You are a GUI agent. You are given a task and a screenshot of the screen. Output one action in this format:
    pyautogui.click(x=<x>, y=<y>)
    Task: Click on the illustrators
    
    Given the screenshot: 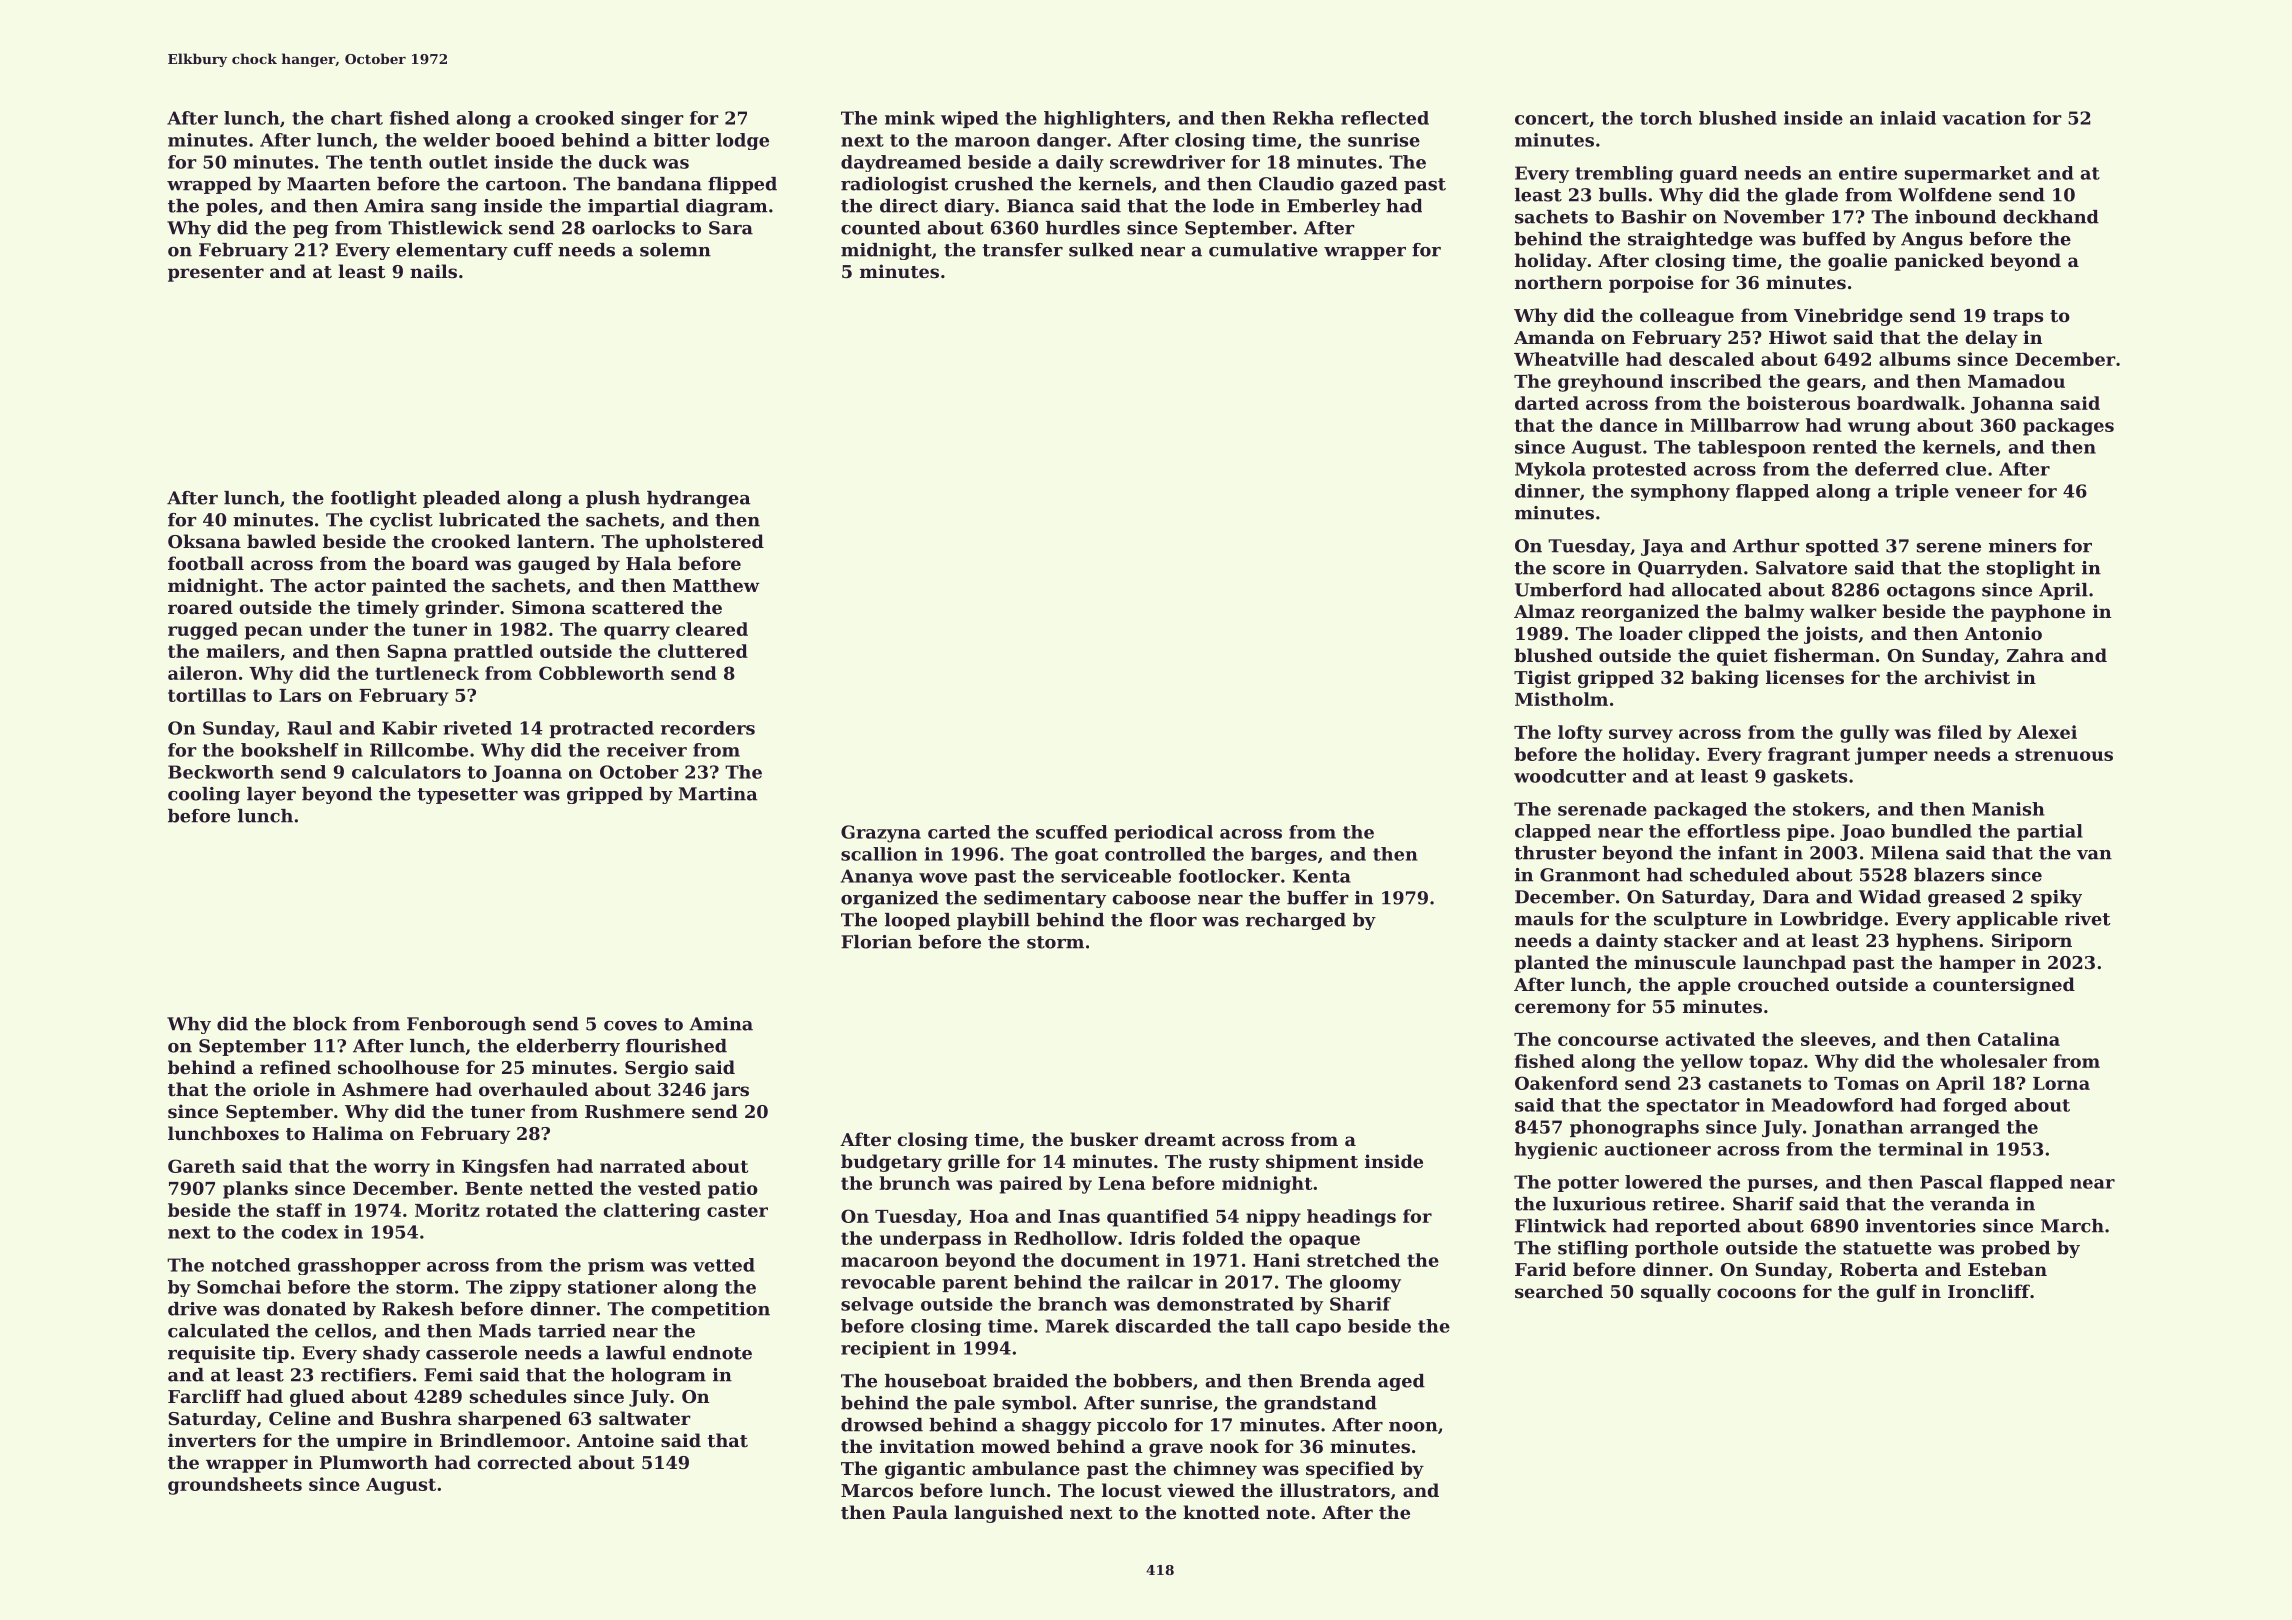 What is the action you would take?
    pyautogui.click(x=1335, y=1490)
